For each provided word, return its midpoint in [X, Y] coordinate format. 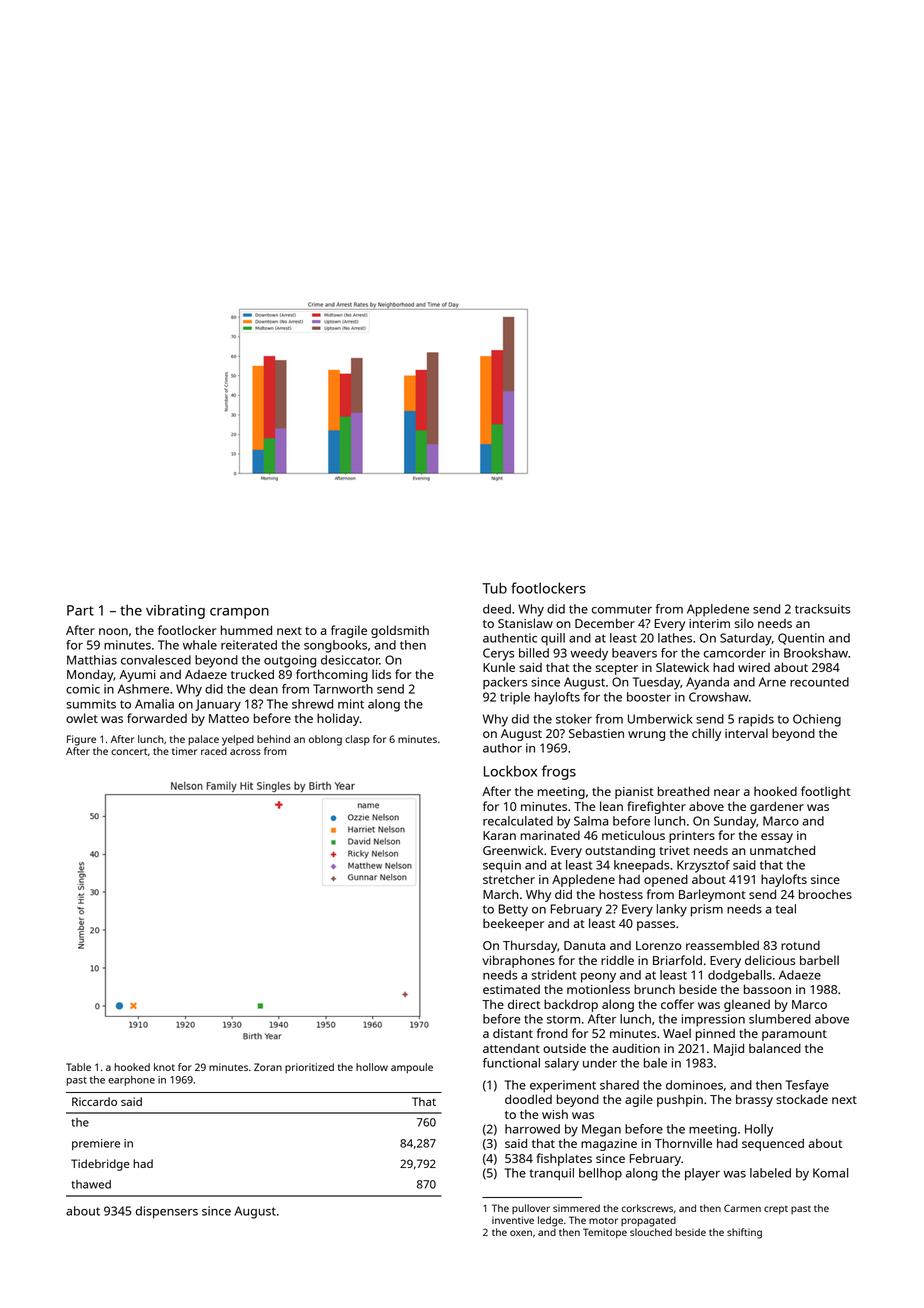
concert [129, 751]
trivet [674, 850]
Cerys [499, 654]
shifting [744, 1233]
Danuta [584, 945]
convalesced [156, 660]
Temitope [605, 1233]
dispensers [167, 1212]
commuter [622, 609]
